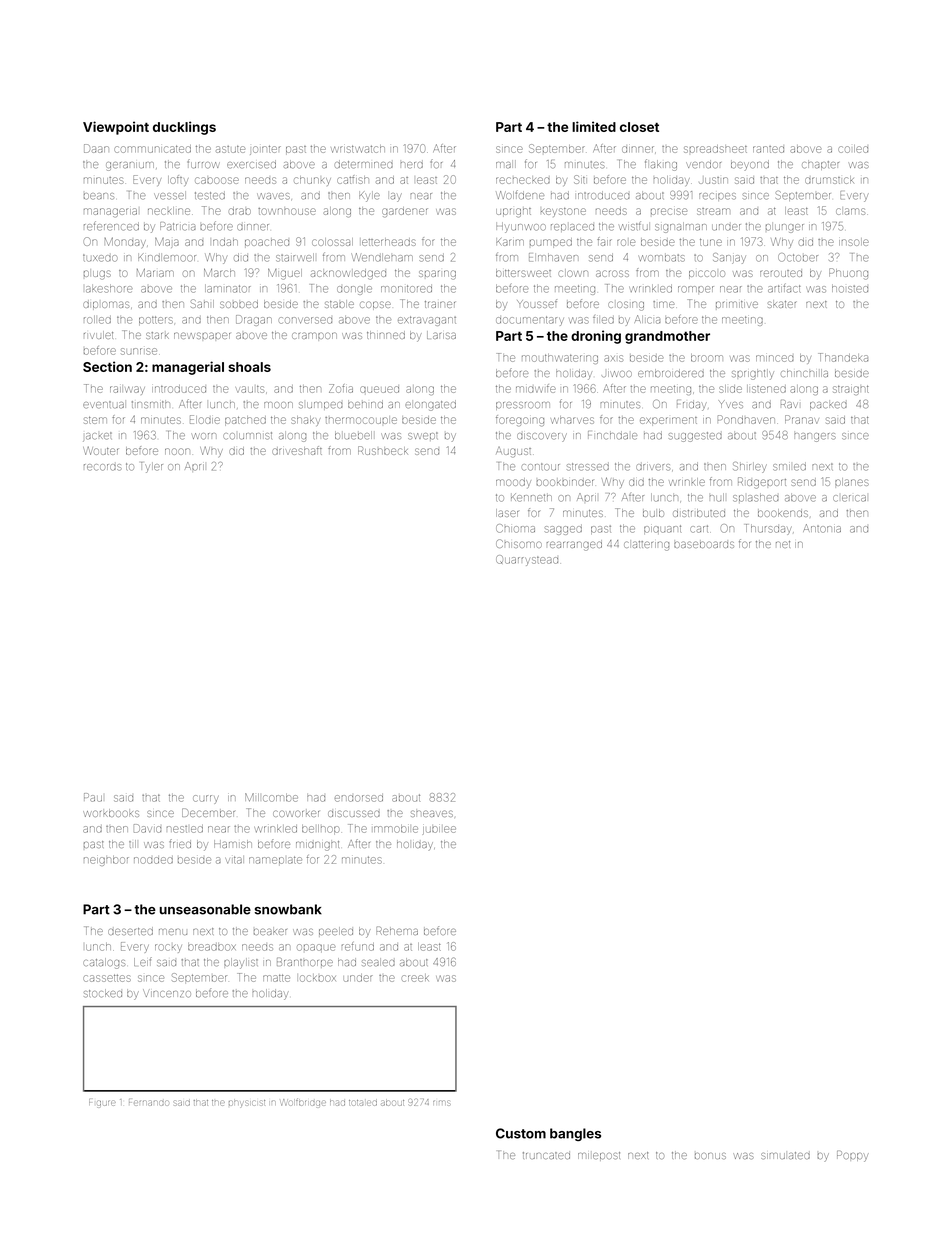 This page has height=1233, width=952. Describe the element at coordinates (768, 149) in the page. I see `ranted` at that location.
